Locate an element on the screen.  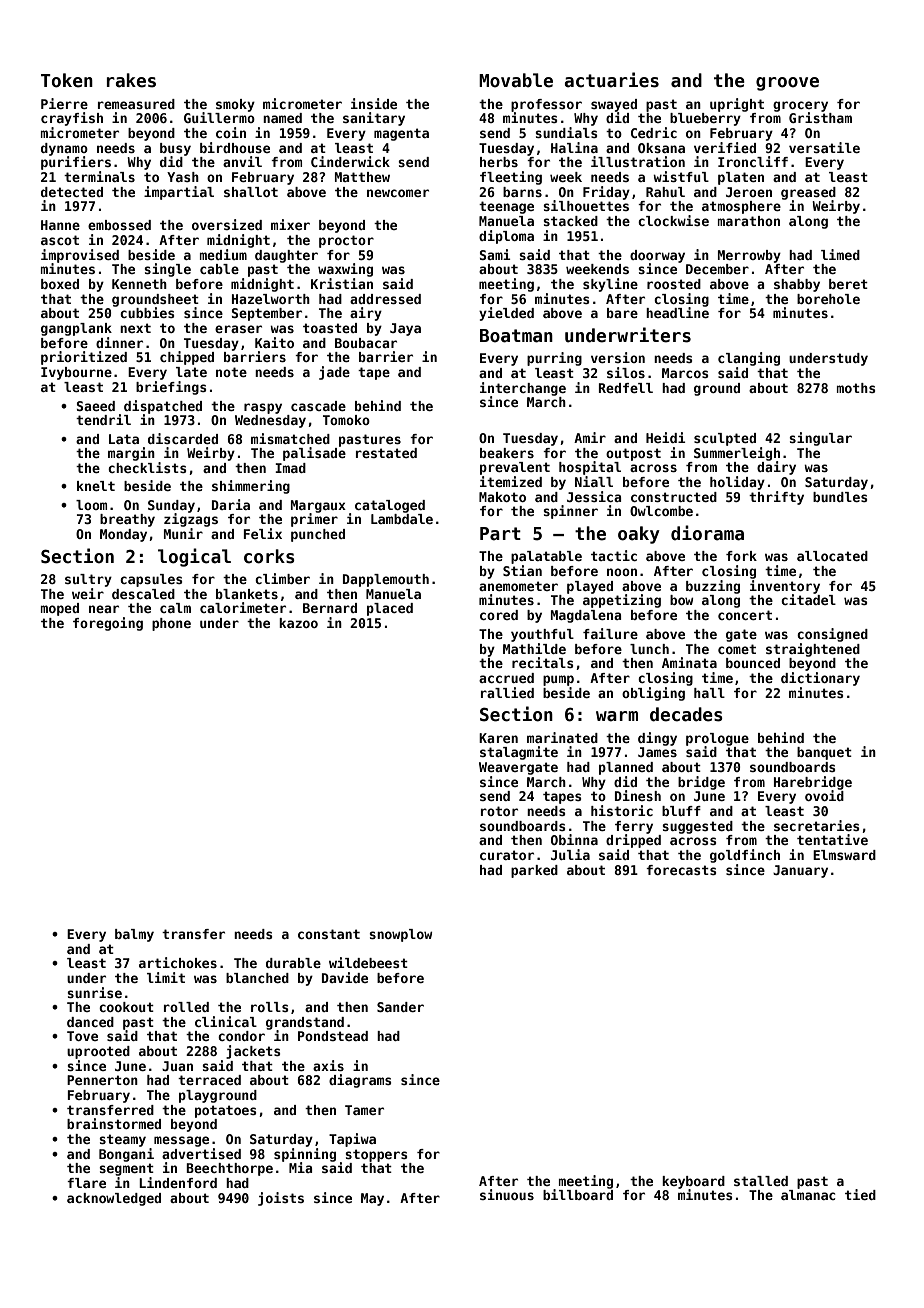
Cedric is located at coordinates (654, 132).
